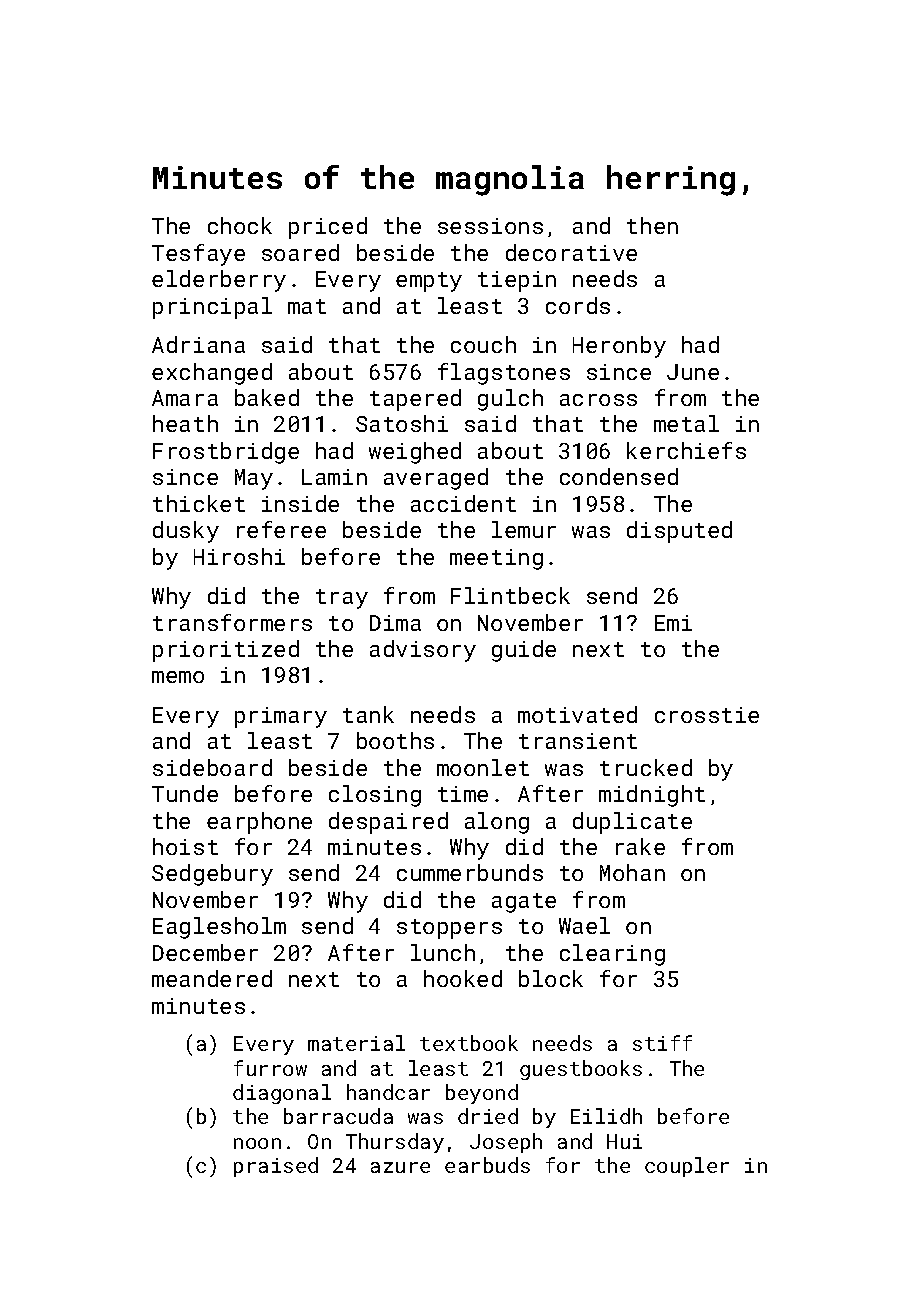  I want to click on thicket, so click(199, 503).
